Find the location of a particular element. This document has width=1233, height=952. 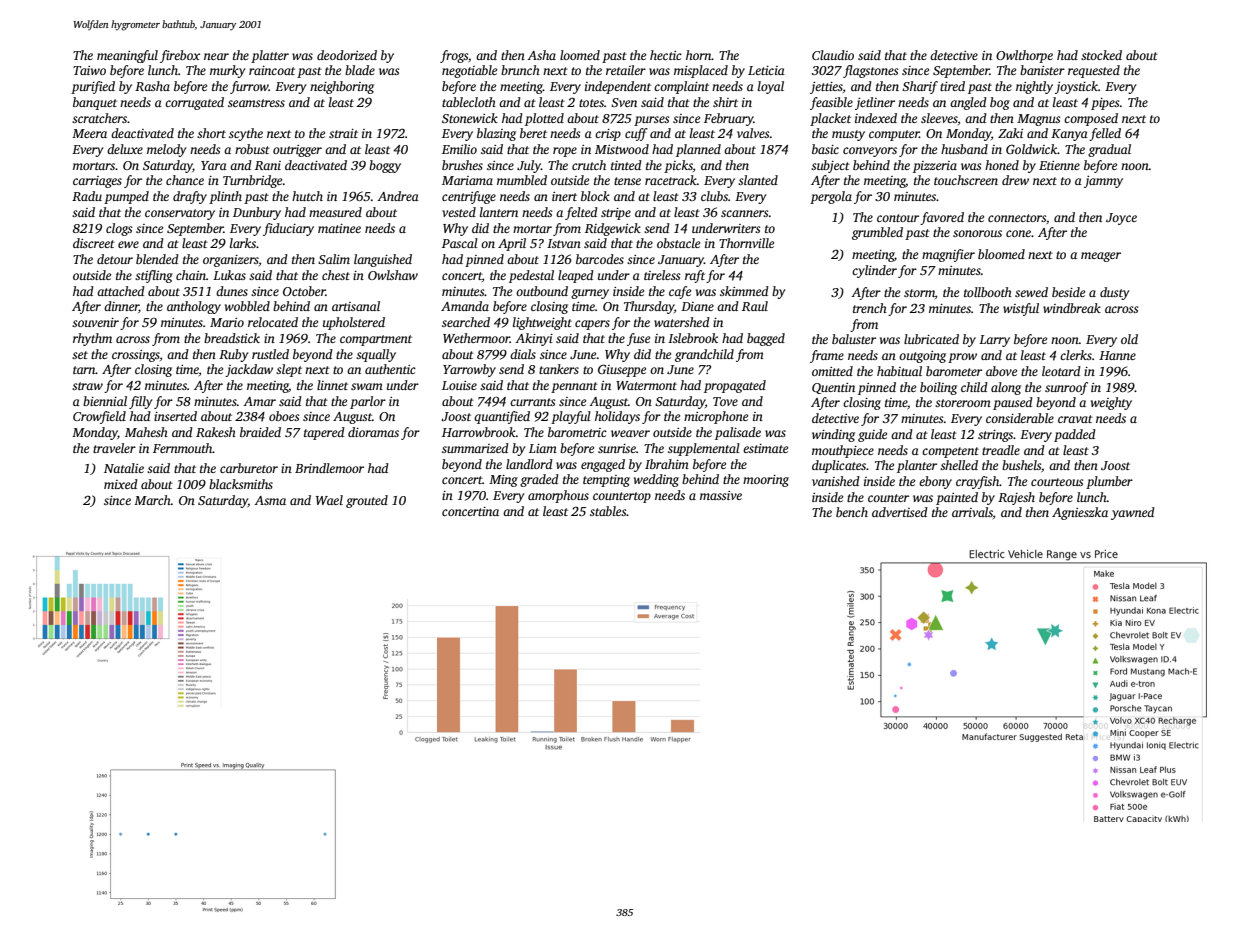

Raul is located at coordinates (755, 306).
